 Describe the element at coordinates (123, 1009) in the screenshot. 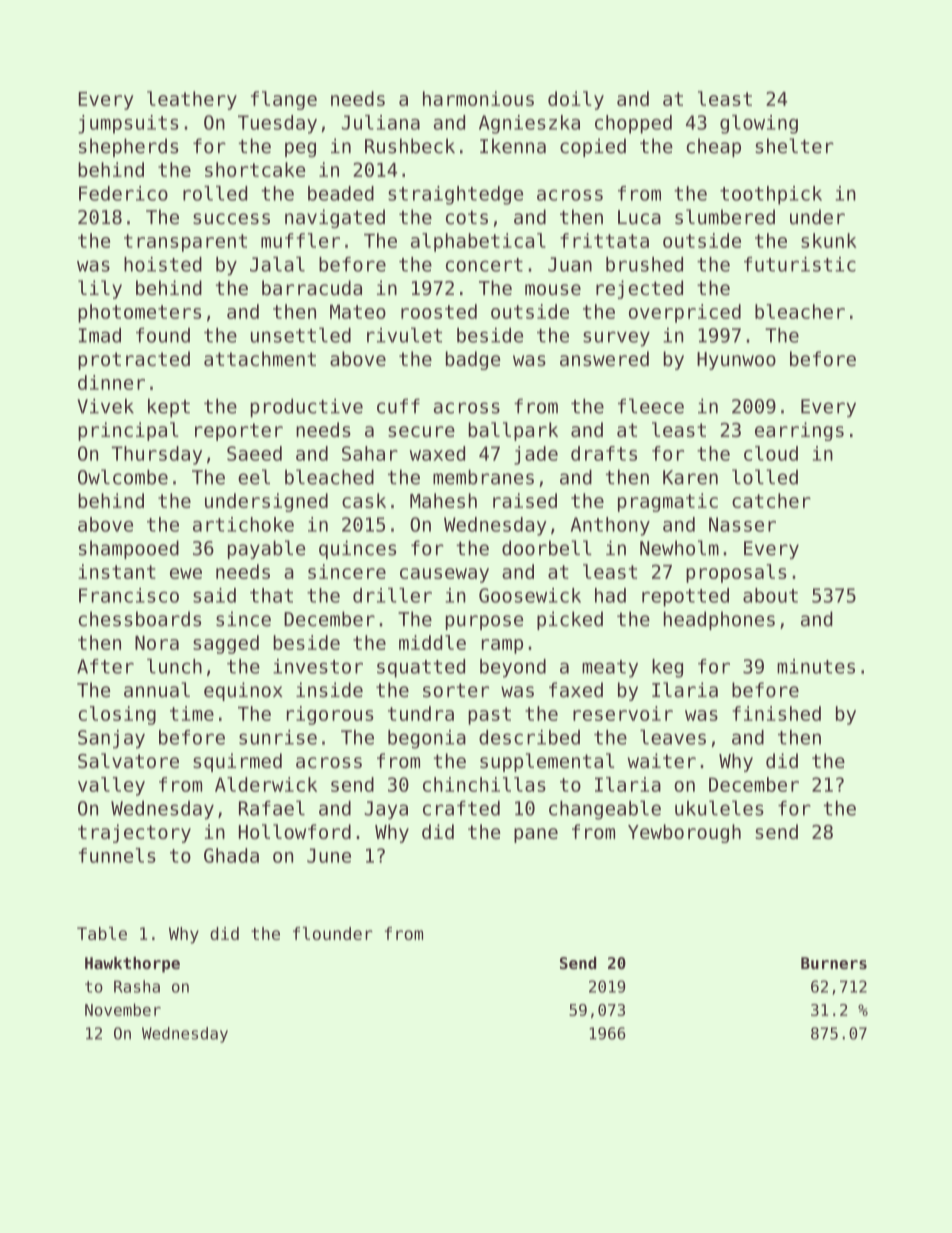

I see `November` at that location.
